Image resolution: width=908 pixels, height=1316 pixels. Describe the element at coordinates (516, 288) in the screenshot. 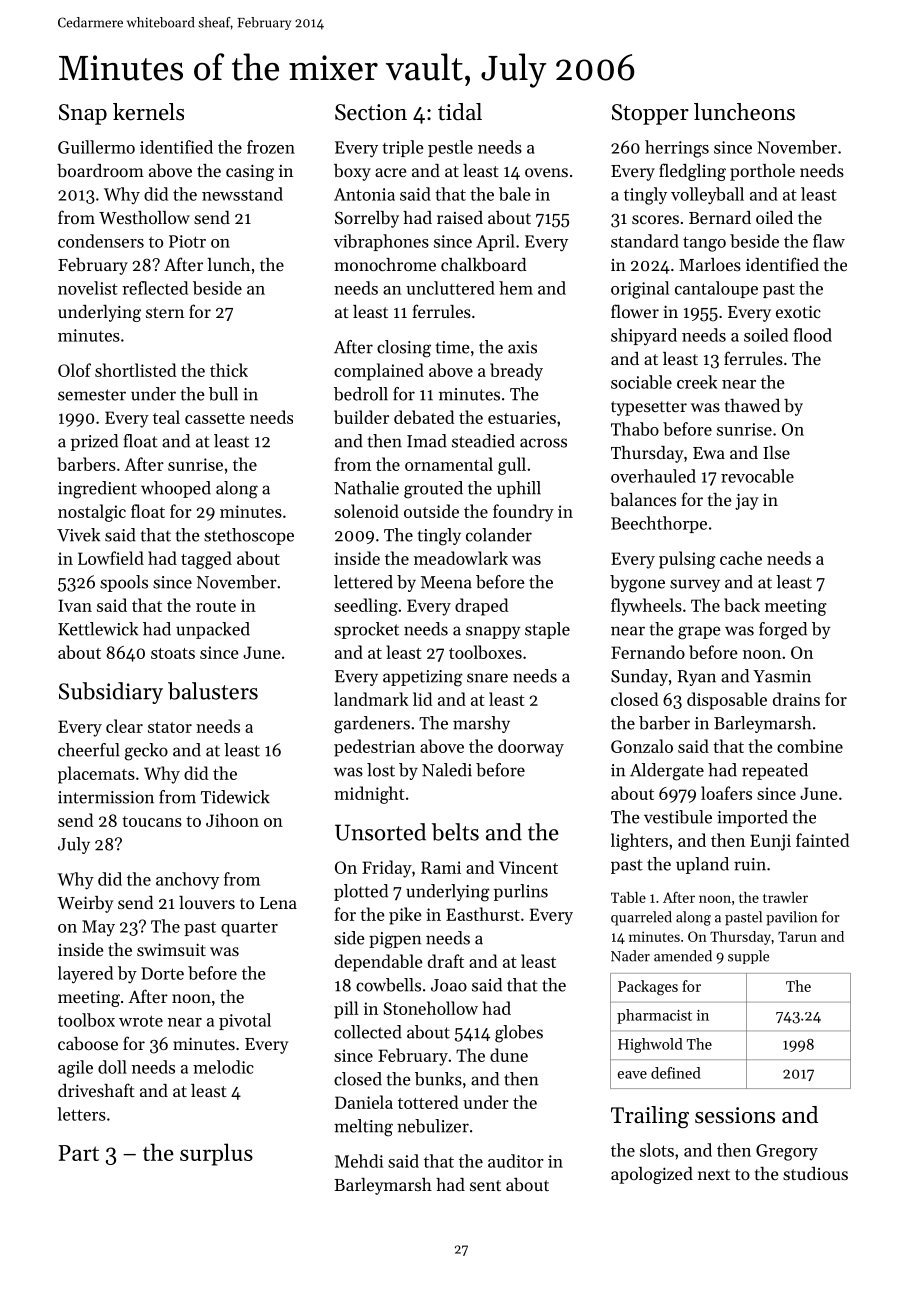

I see `hem` at that location.
